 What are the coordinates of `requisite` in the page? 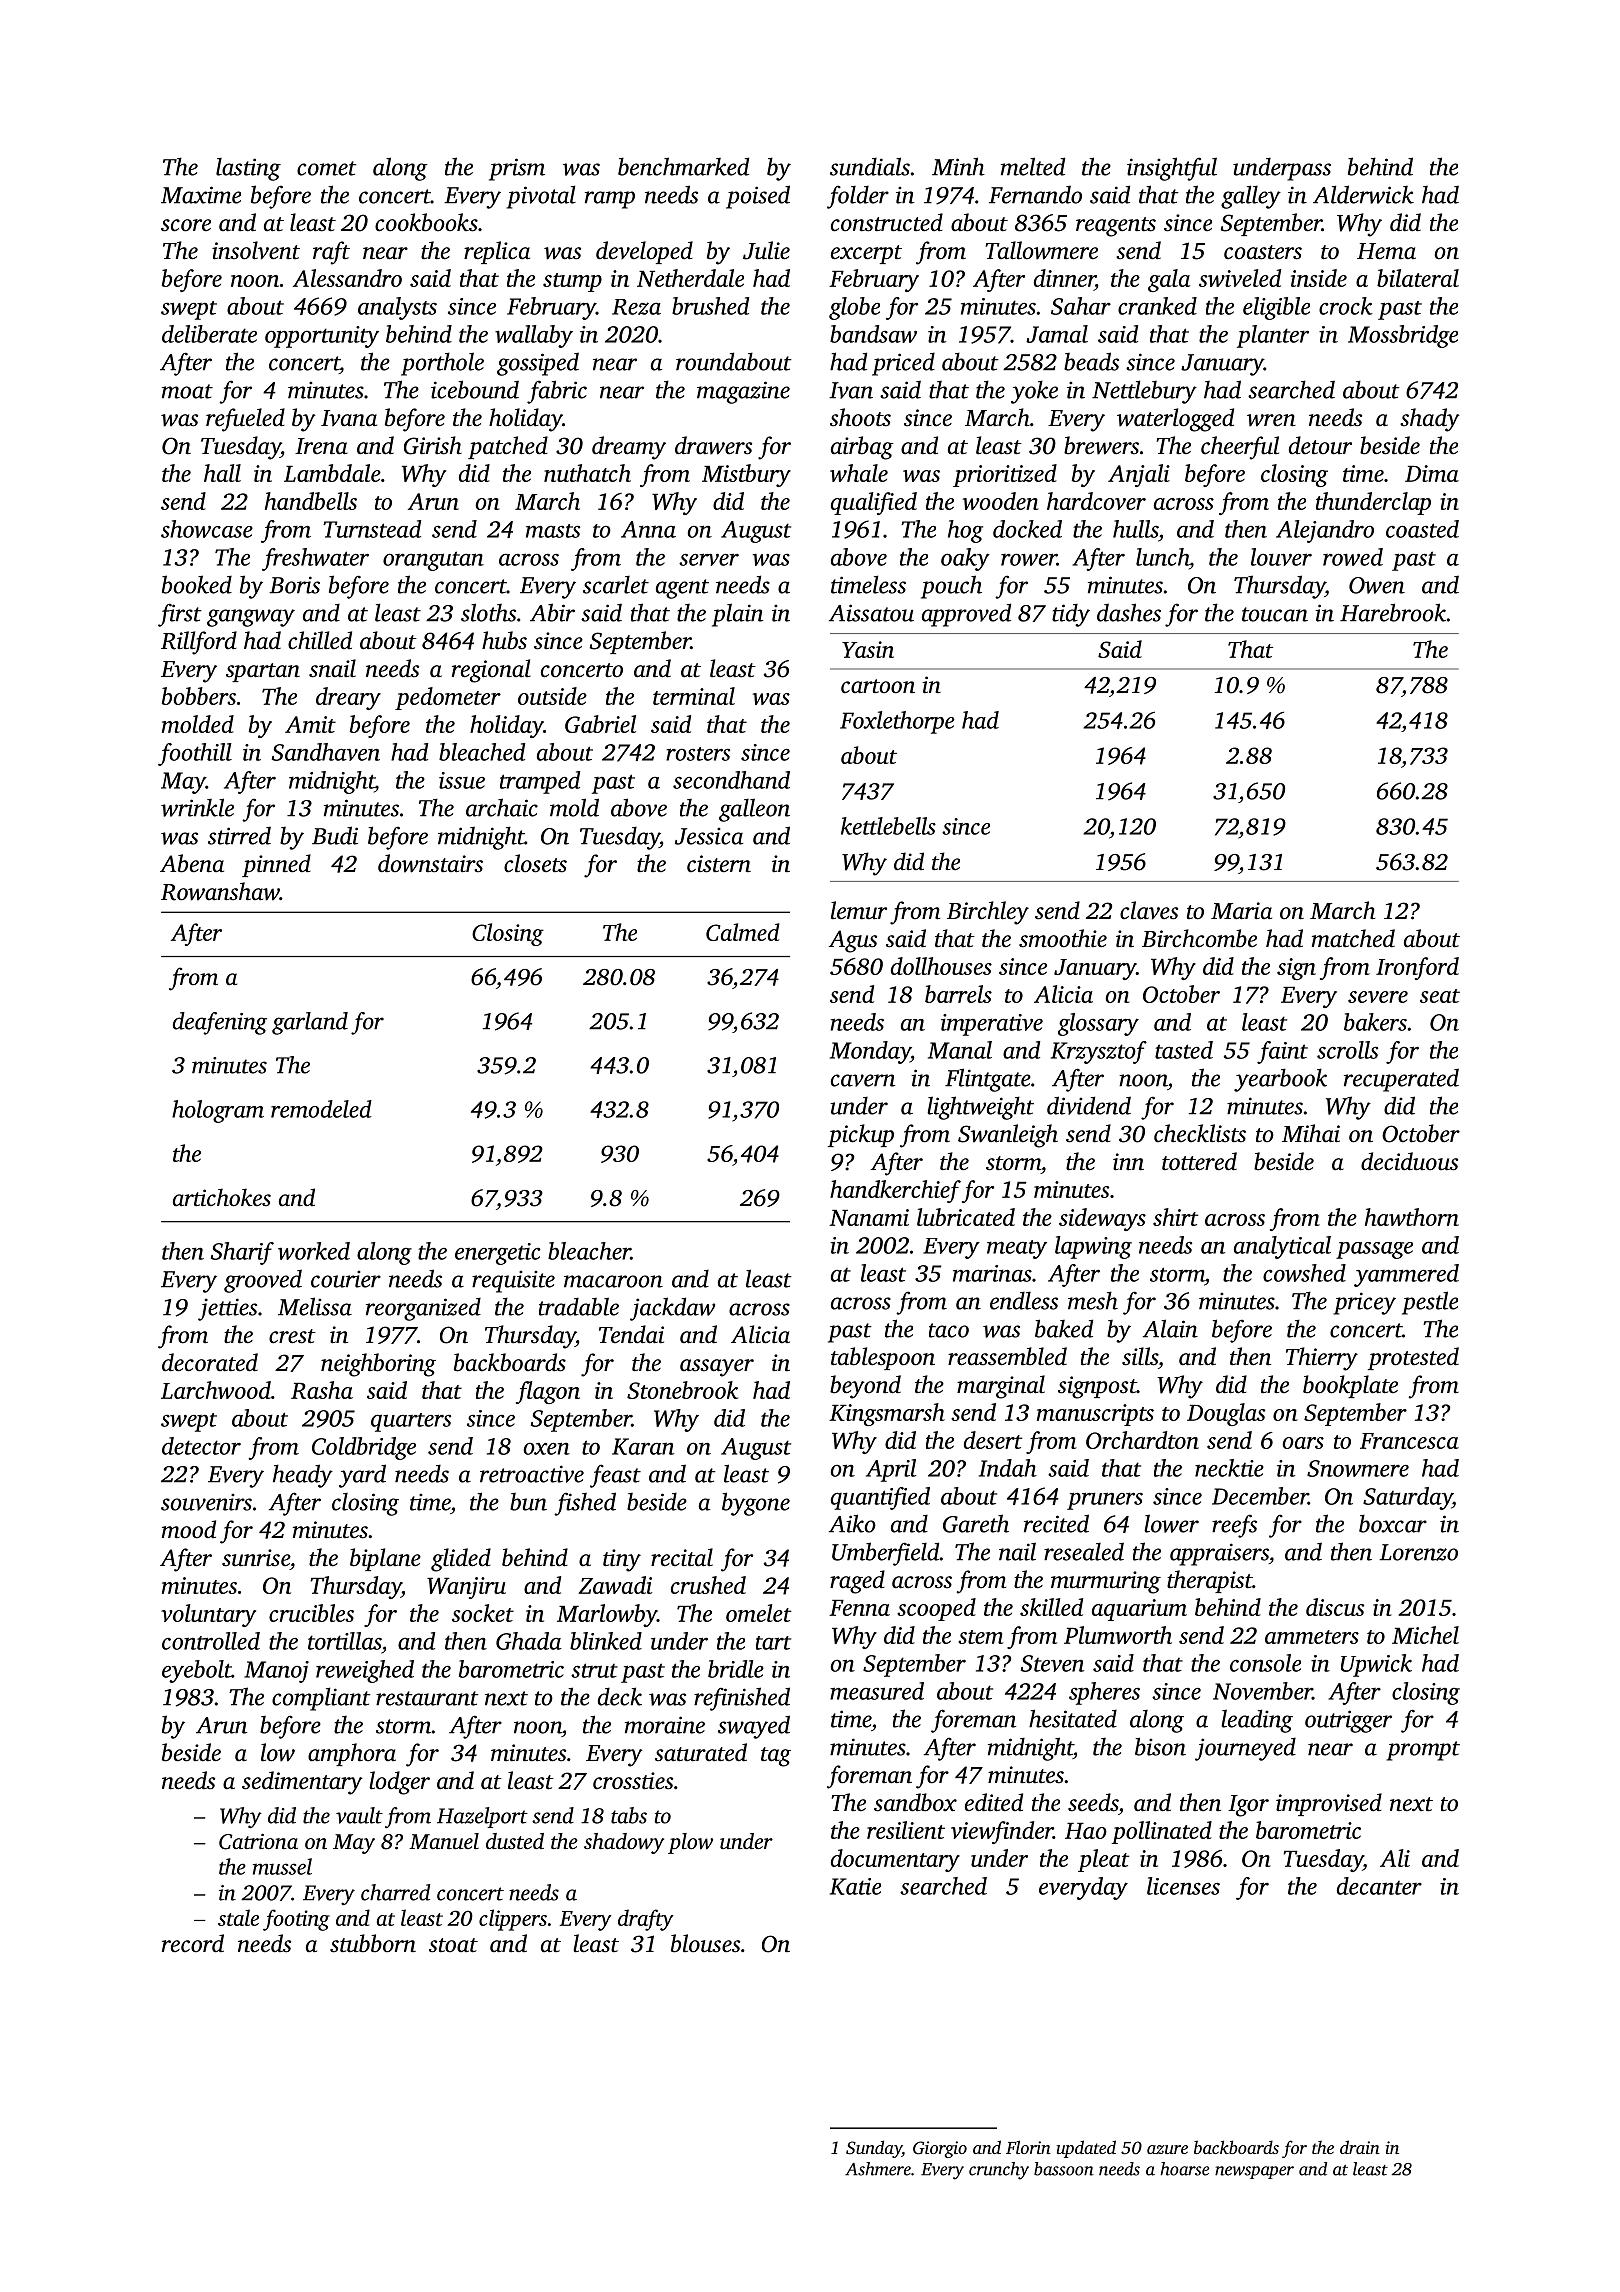 It's located at (513, 1282).
